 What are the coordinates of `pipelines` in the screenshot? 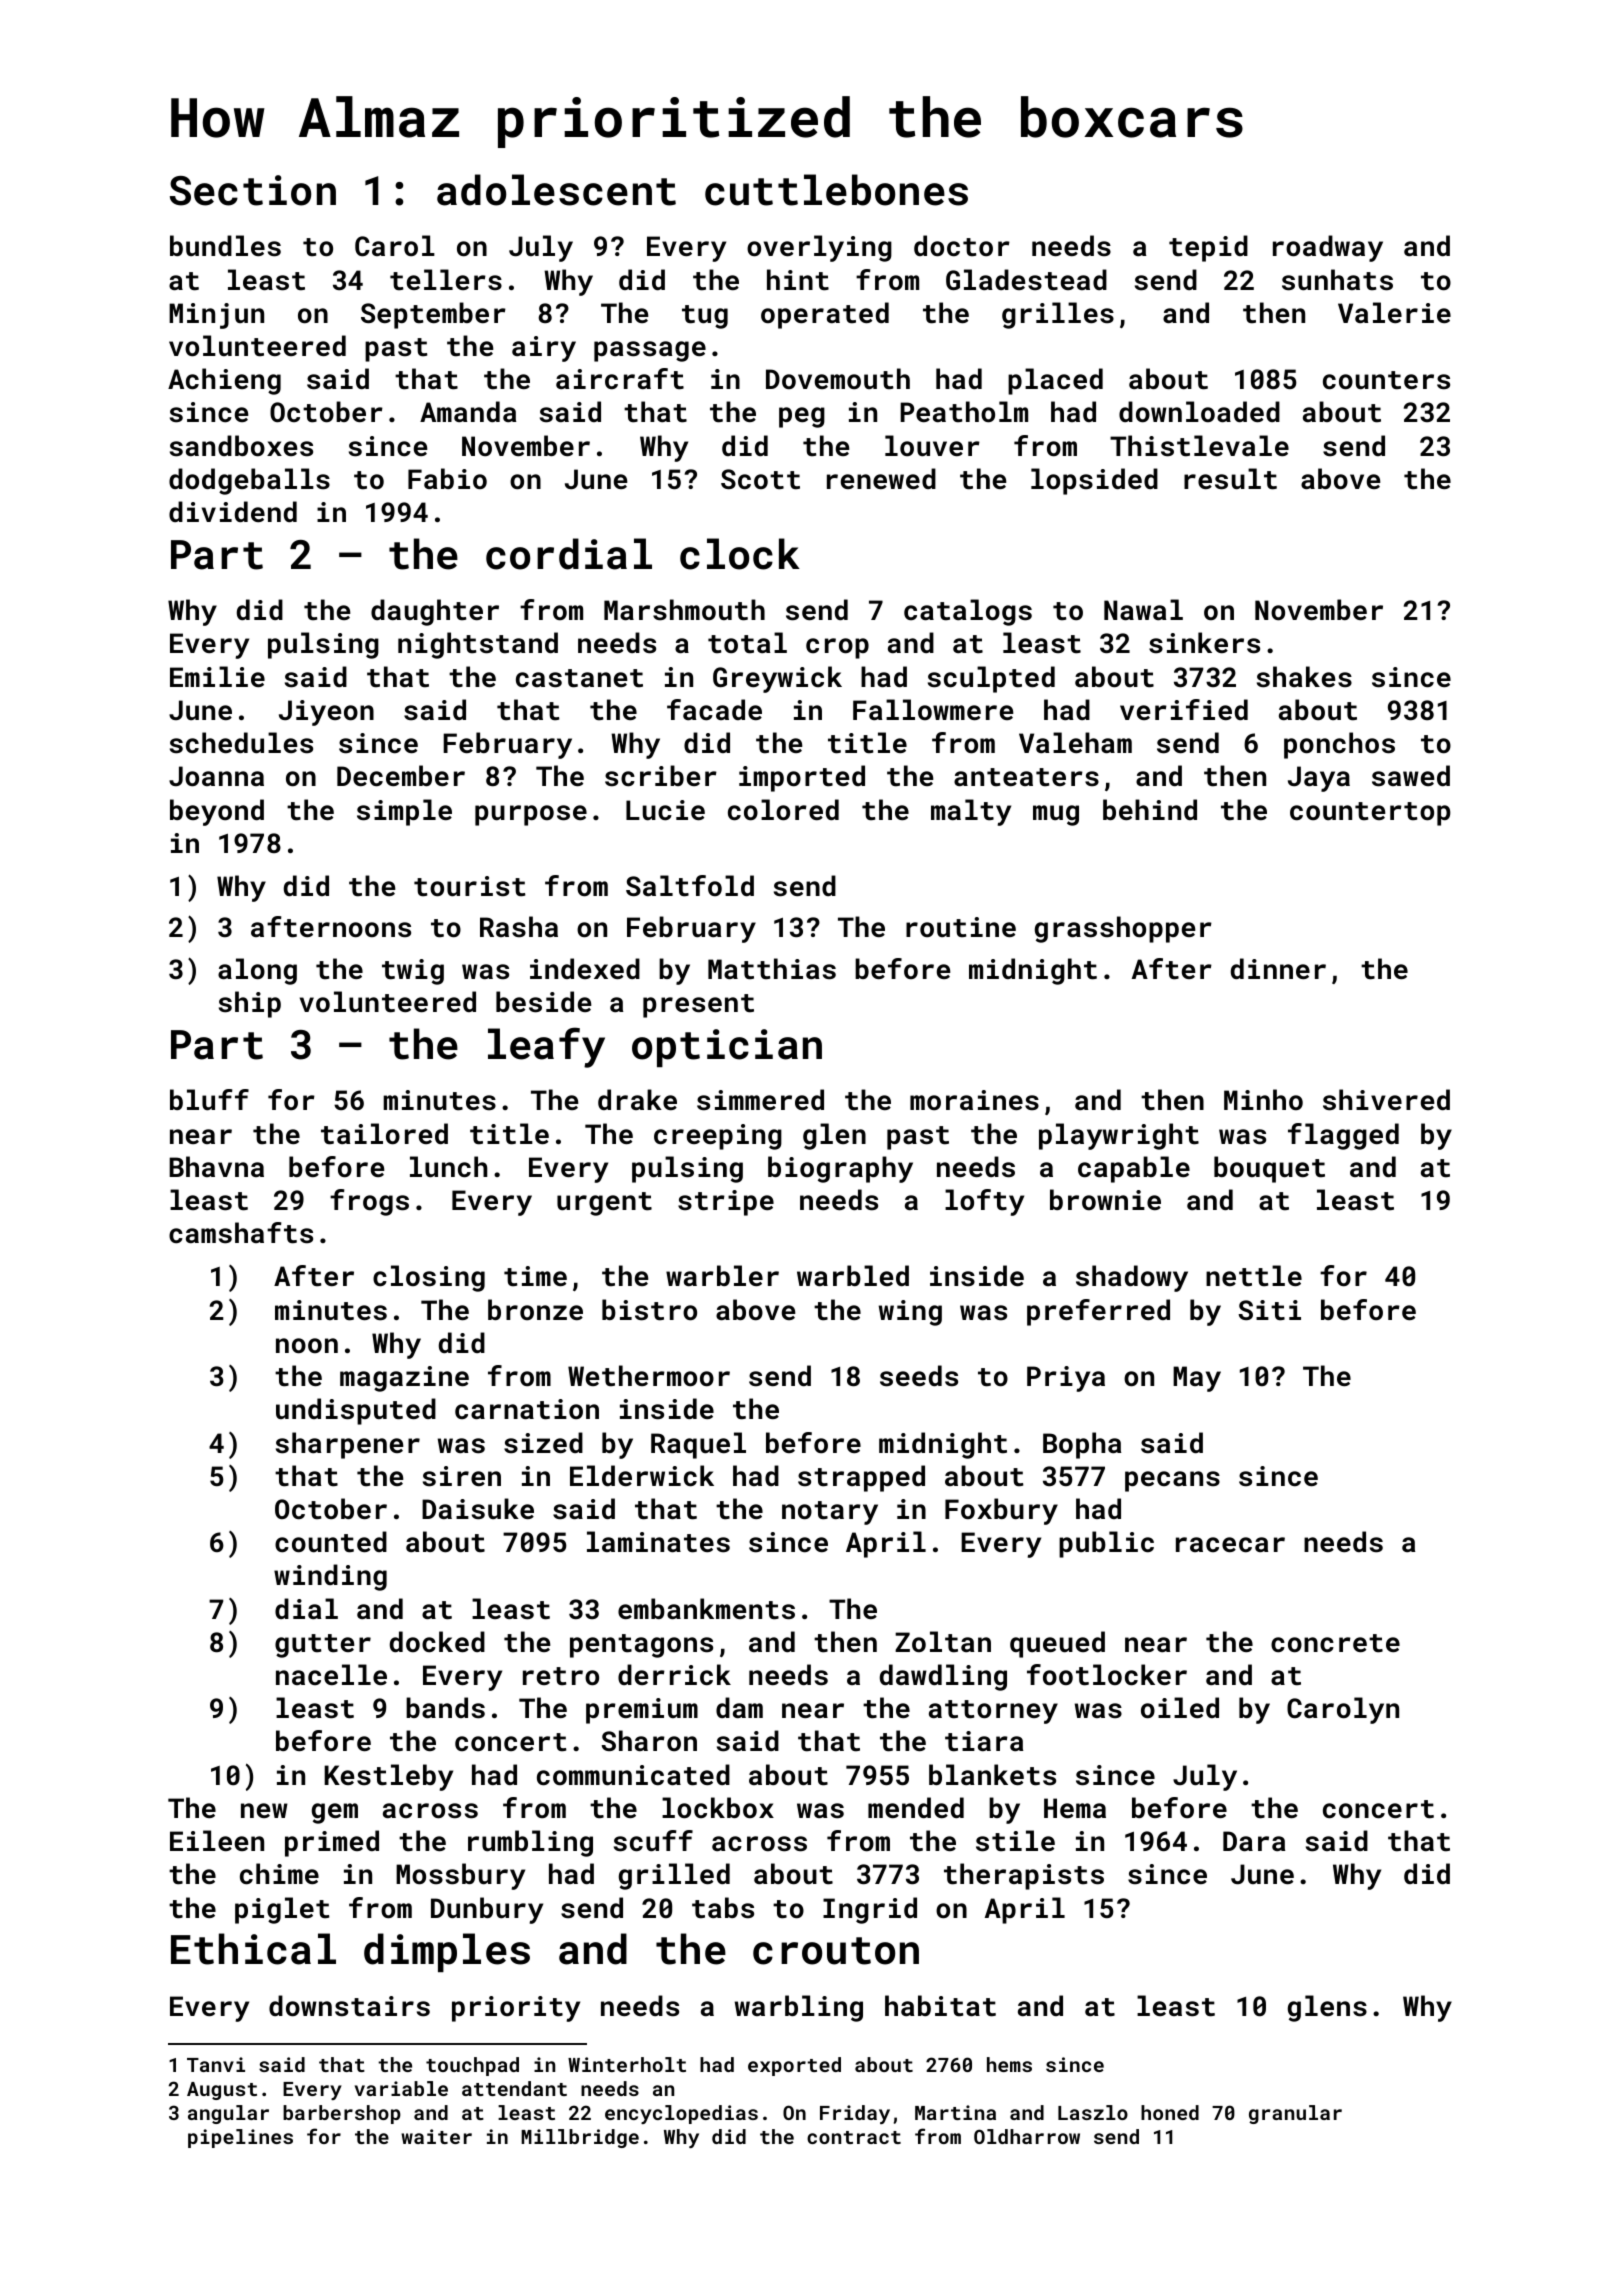 It's located at (240, 2138).
